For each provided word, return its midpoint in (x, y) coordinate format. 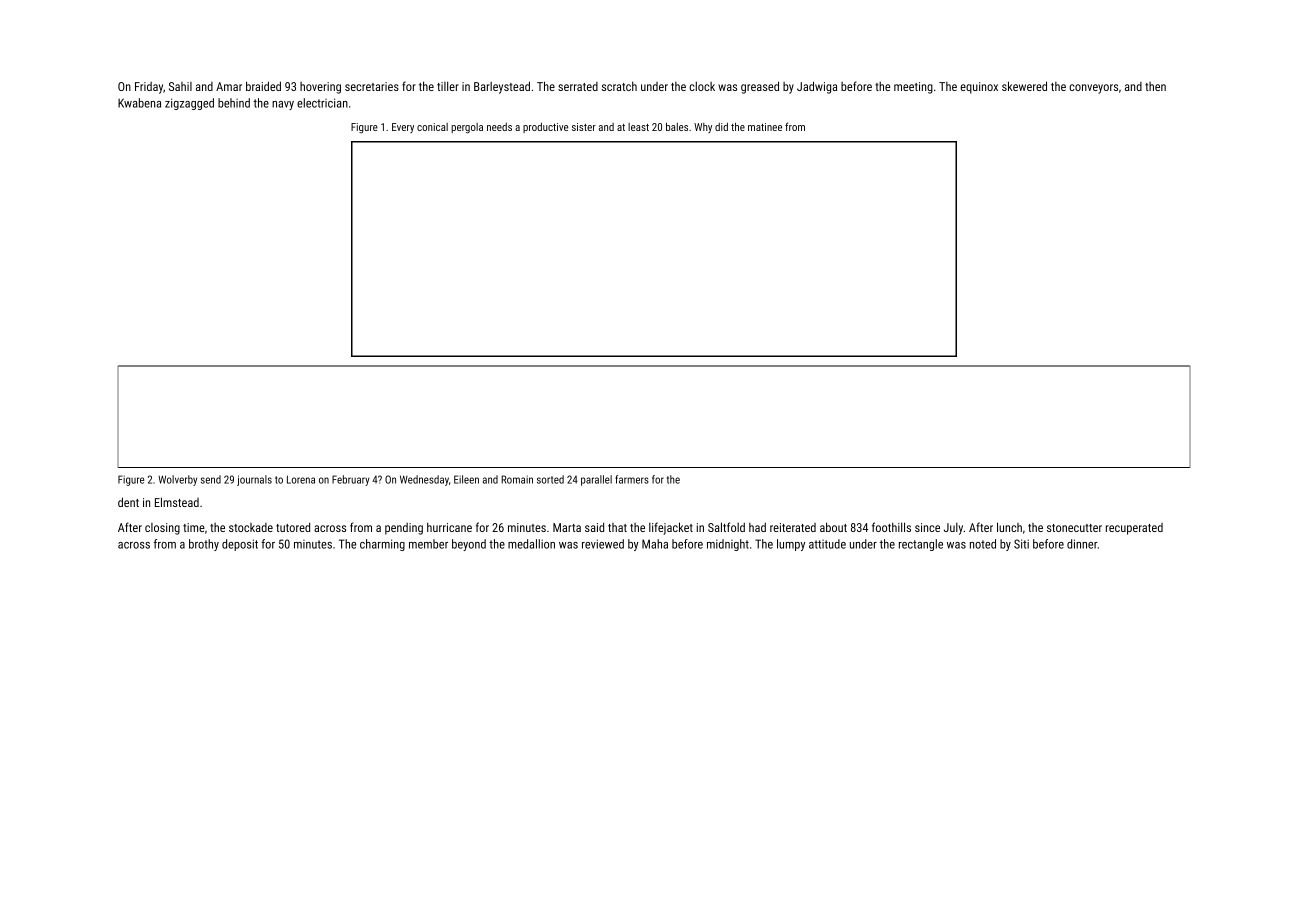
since (927, 527)
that (617, 527)
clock (702, 86)
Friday (149, 88)
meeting (913, 88)
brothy (204, 545)
